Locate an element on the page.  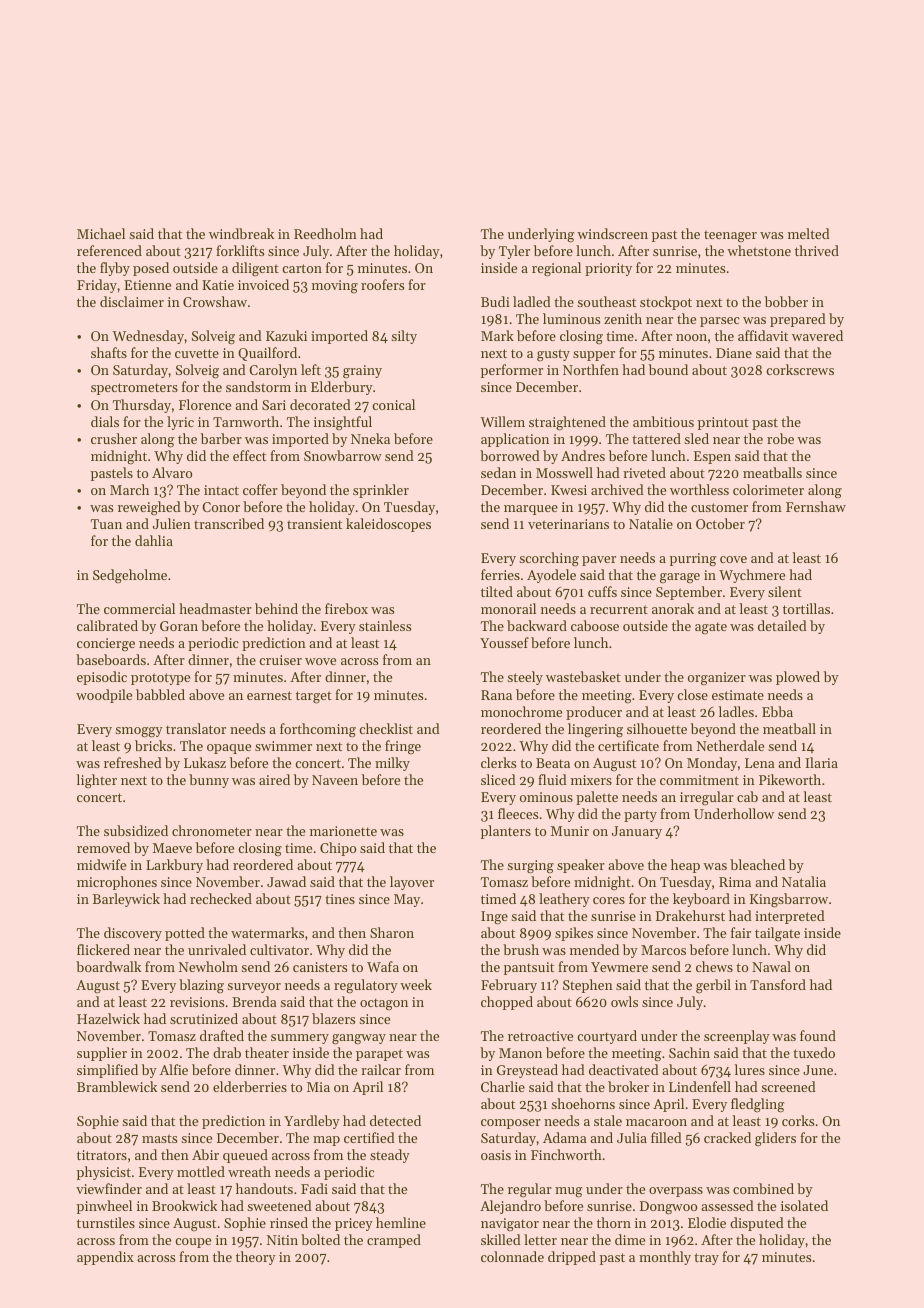
rechecked is located at coordinates (221, 898).
